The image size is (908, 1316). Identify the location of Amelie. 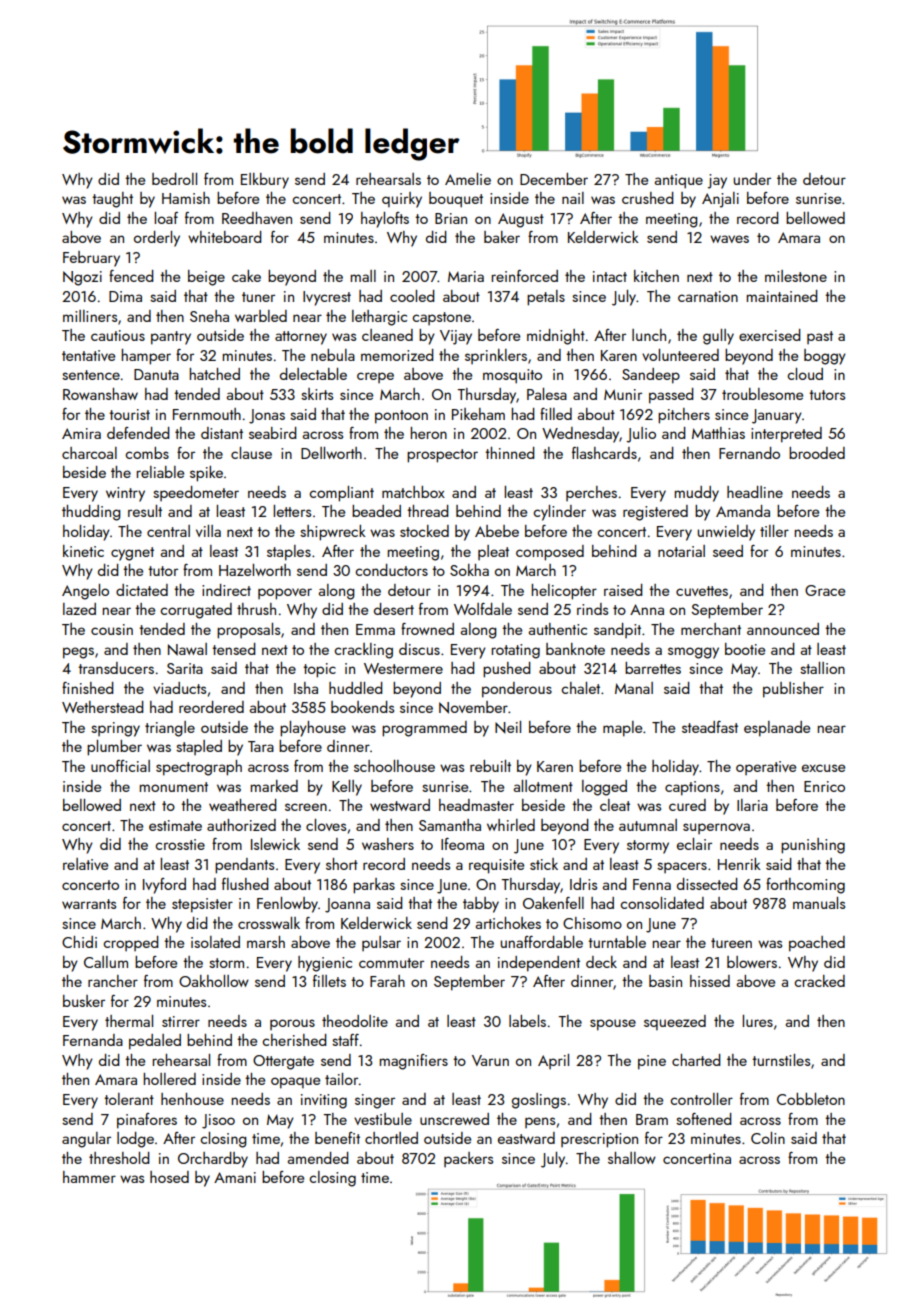
(468, 179).
